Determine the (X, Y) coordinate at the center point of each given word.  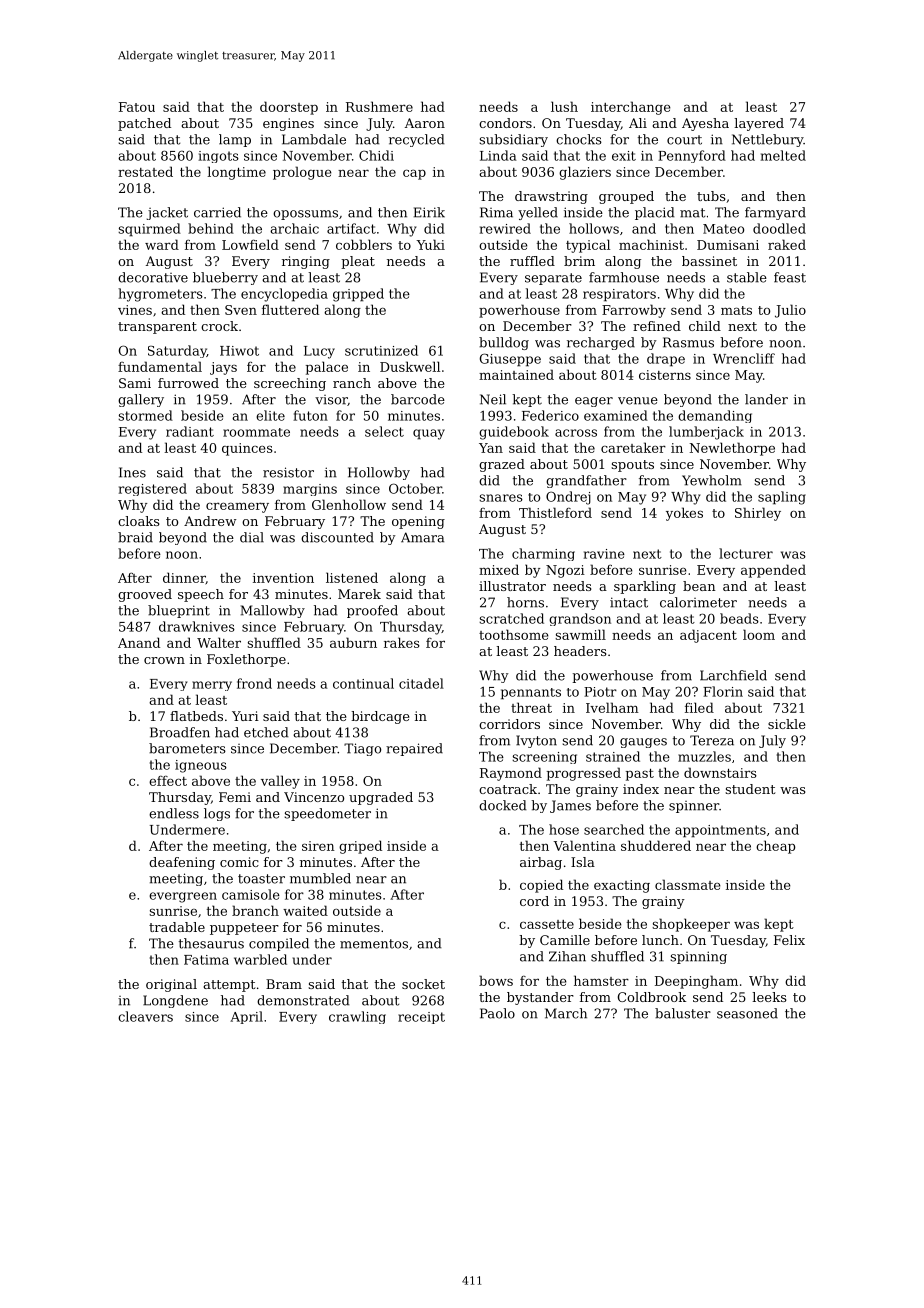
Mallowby (273, 611)
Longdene (175, 1001)
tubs (711, 196)
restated (145, 171)
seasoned (747, 1013)
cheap (775, 847)
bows (496, 980)
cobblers (364, 244)
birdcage (380, 717)
